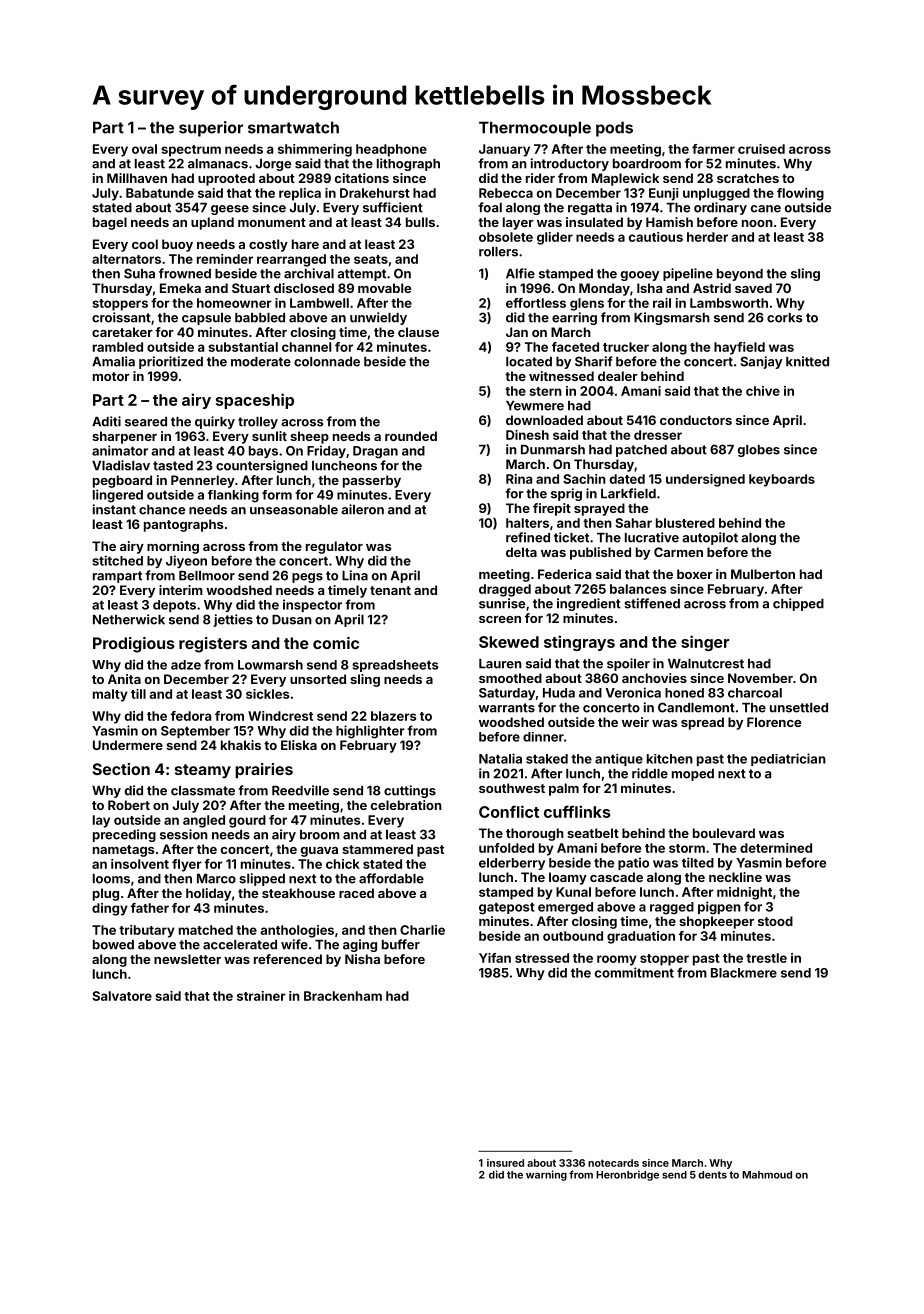 This screenshot has height=1314, width=924. What do you see at coordinates (183, 525) in the screenshot?
I see `pantographs` at bounding box center [183, 525].
